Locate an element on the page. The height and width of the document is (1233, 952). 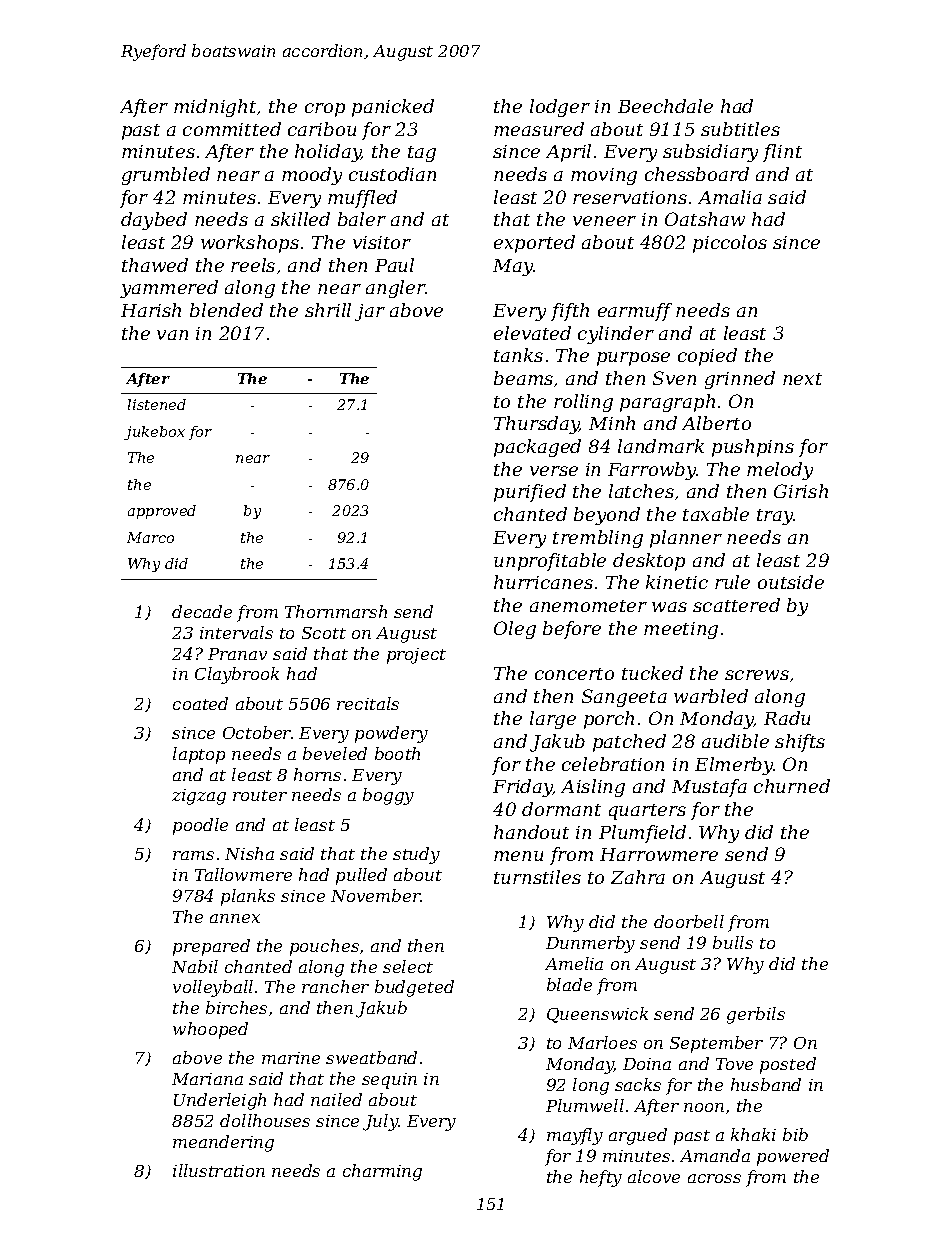
panicked is located at coordinates (393, 108).
